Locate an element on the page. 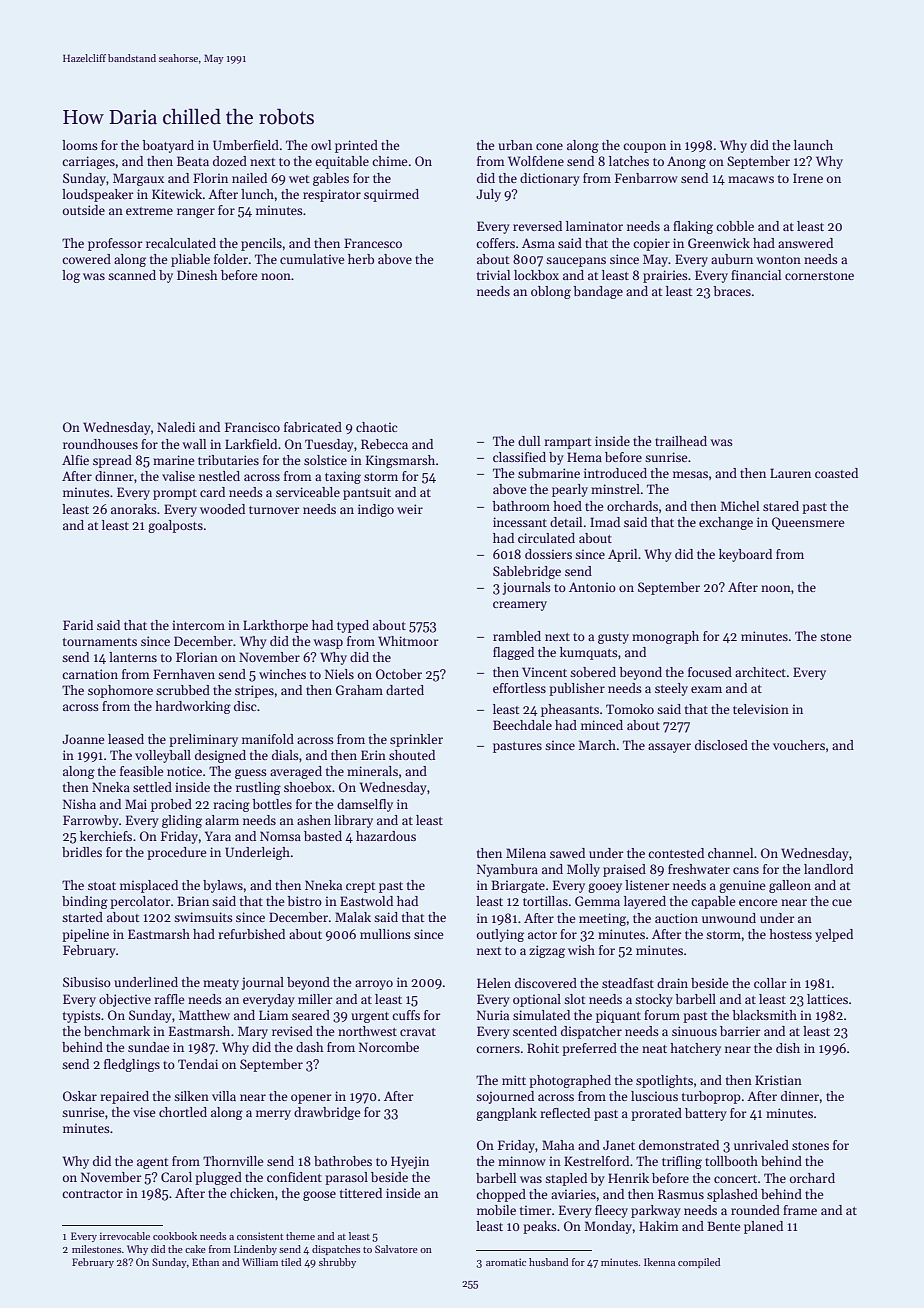  Alfie is located at coordinates (75, 460).
